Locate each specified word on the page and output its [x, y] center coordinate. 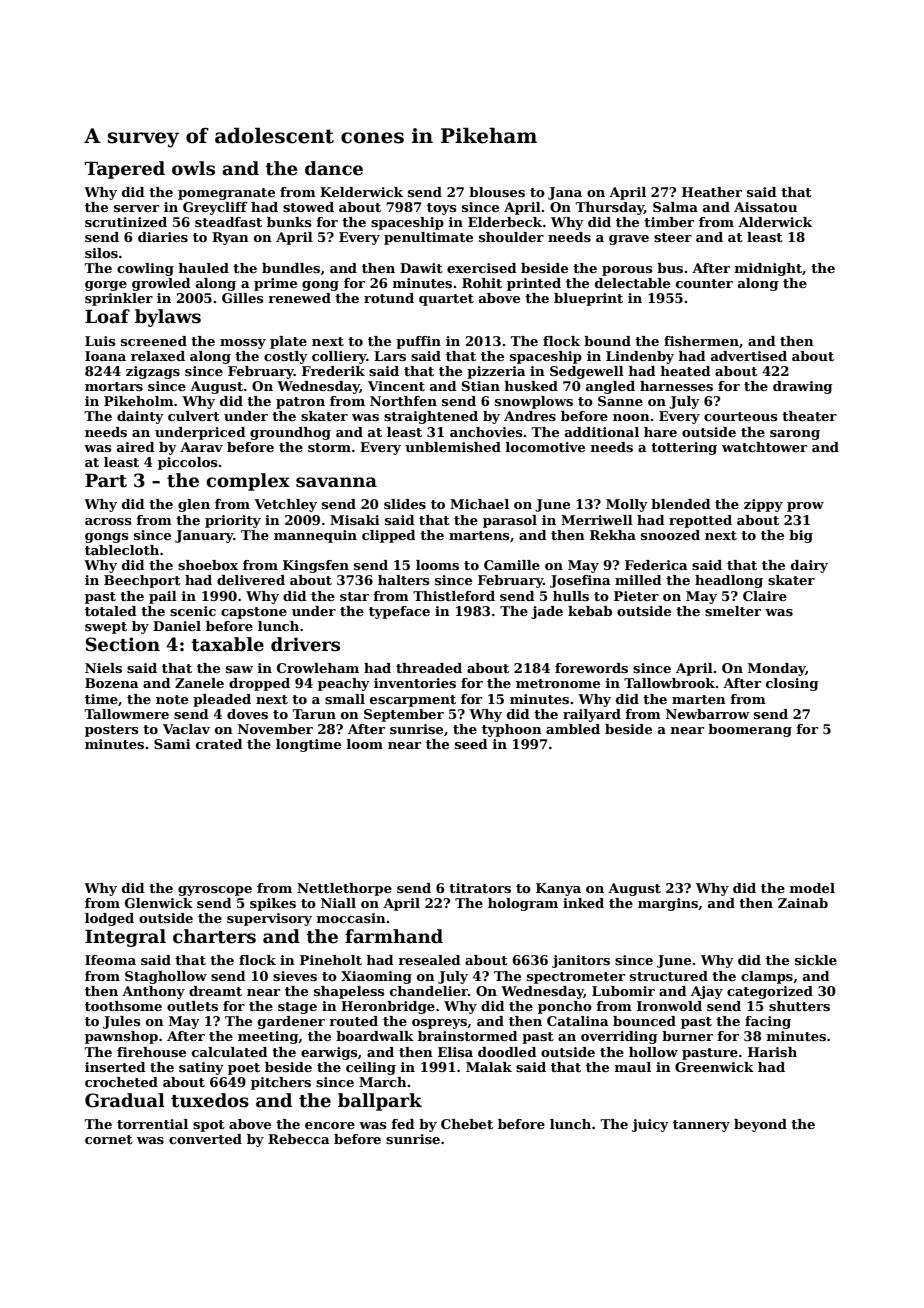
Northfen [403, 401]
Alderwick [775, 222]
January [204, 536]
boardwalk [375, 1036]
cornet [109, 1139]
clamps [767, 977]
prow [805, 507]
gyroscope [215, 891]
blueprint [588, 299]
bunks [289, 222]
